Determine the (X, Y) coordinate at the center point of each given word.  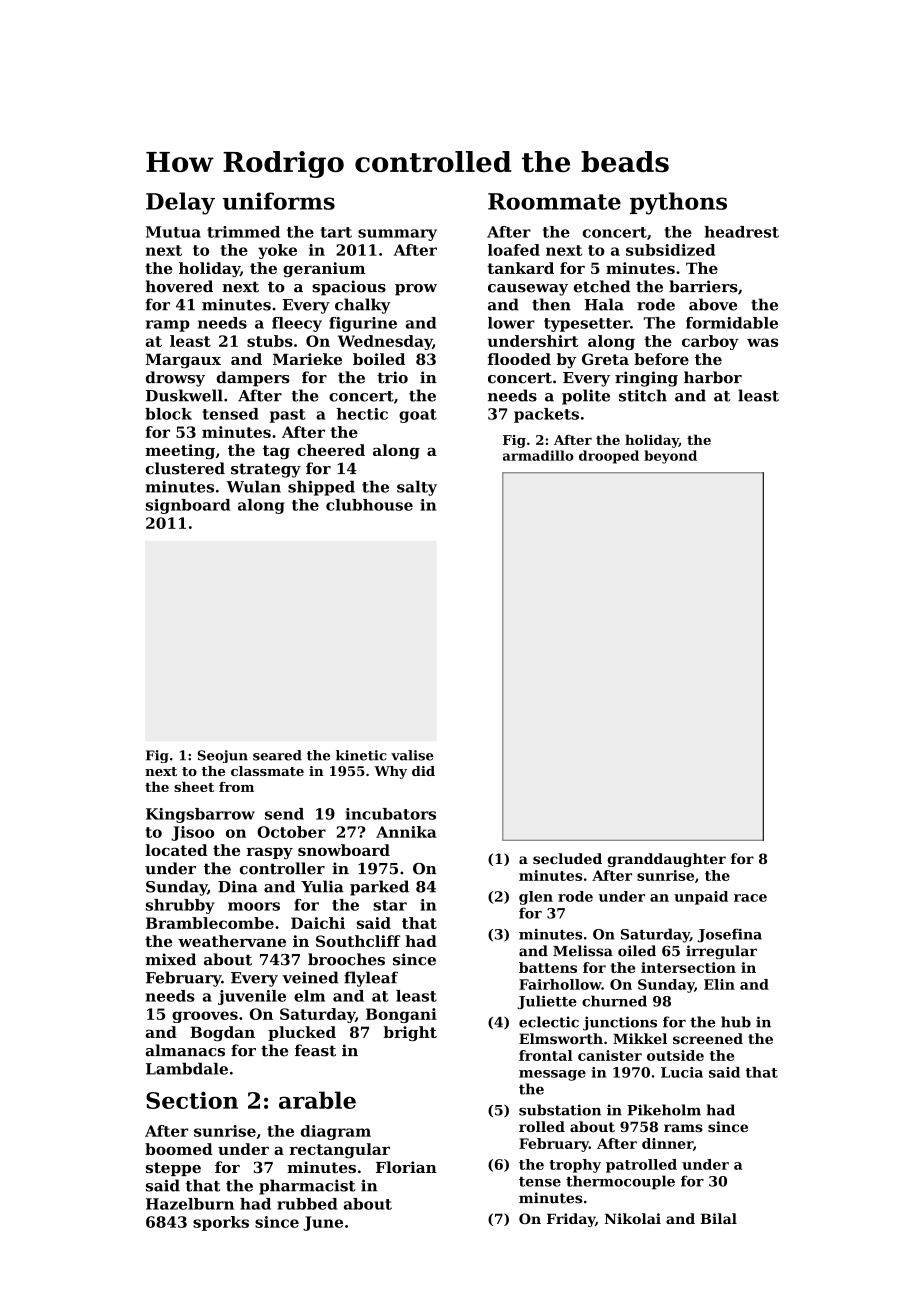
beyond (670, 457)
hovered (179, 286)
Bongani (401, 1015)
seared (277, 755)
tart (336, 232)
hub (736, 1022)
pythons (678, 203)
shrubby (180, 906)
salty (417, 488)
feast (315, 1050)
